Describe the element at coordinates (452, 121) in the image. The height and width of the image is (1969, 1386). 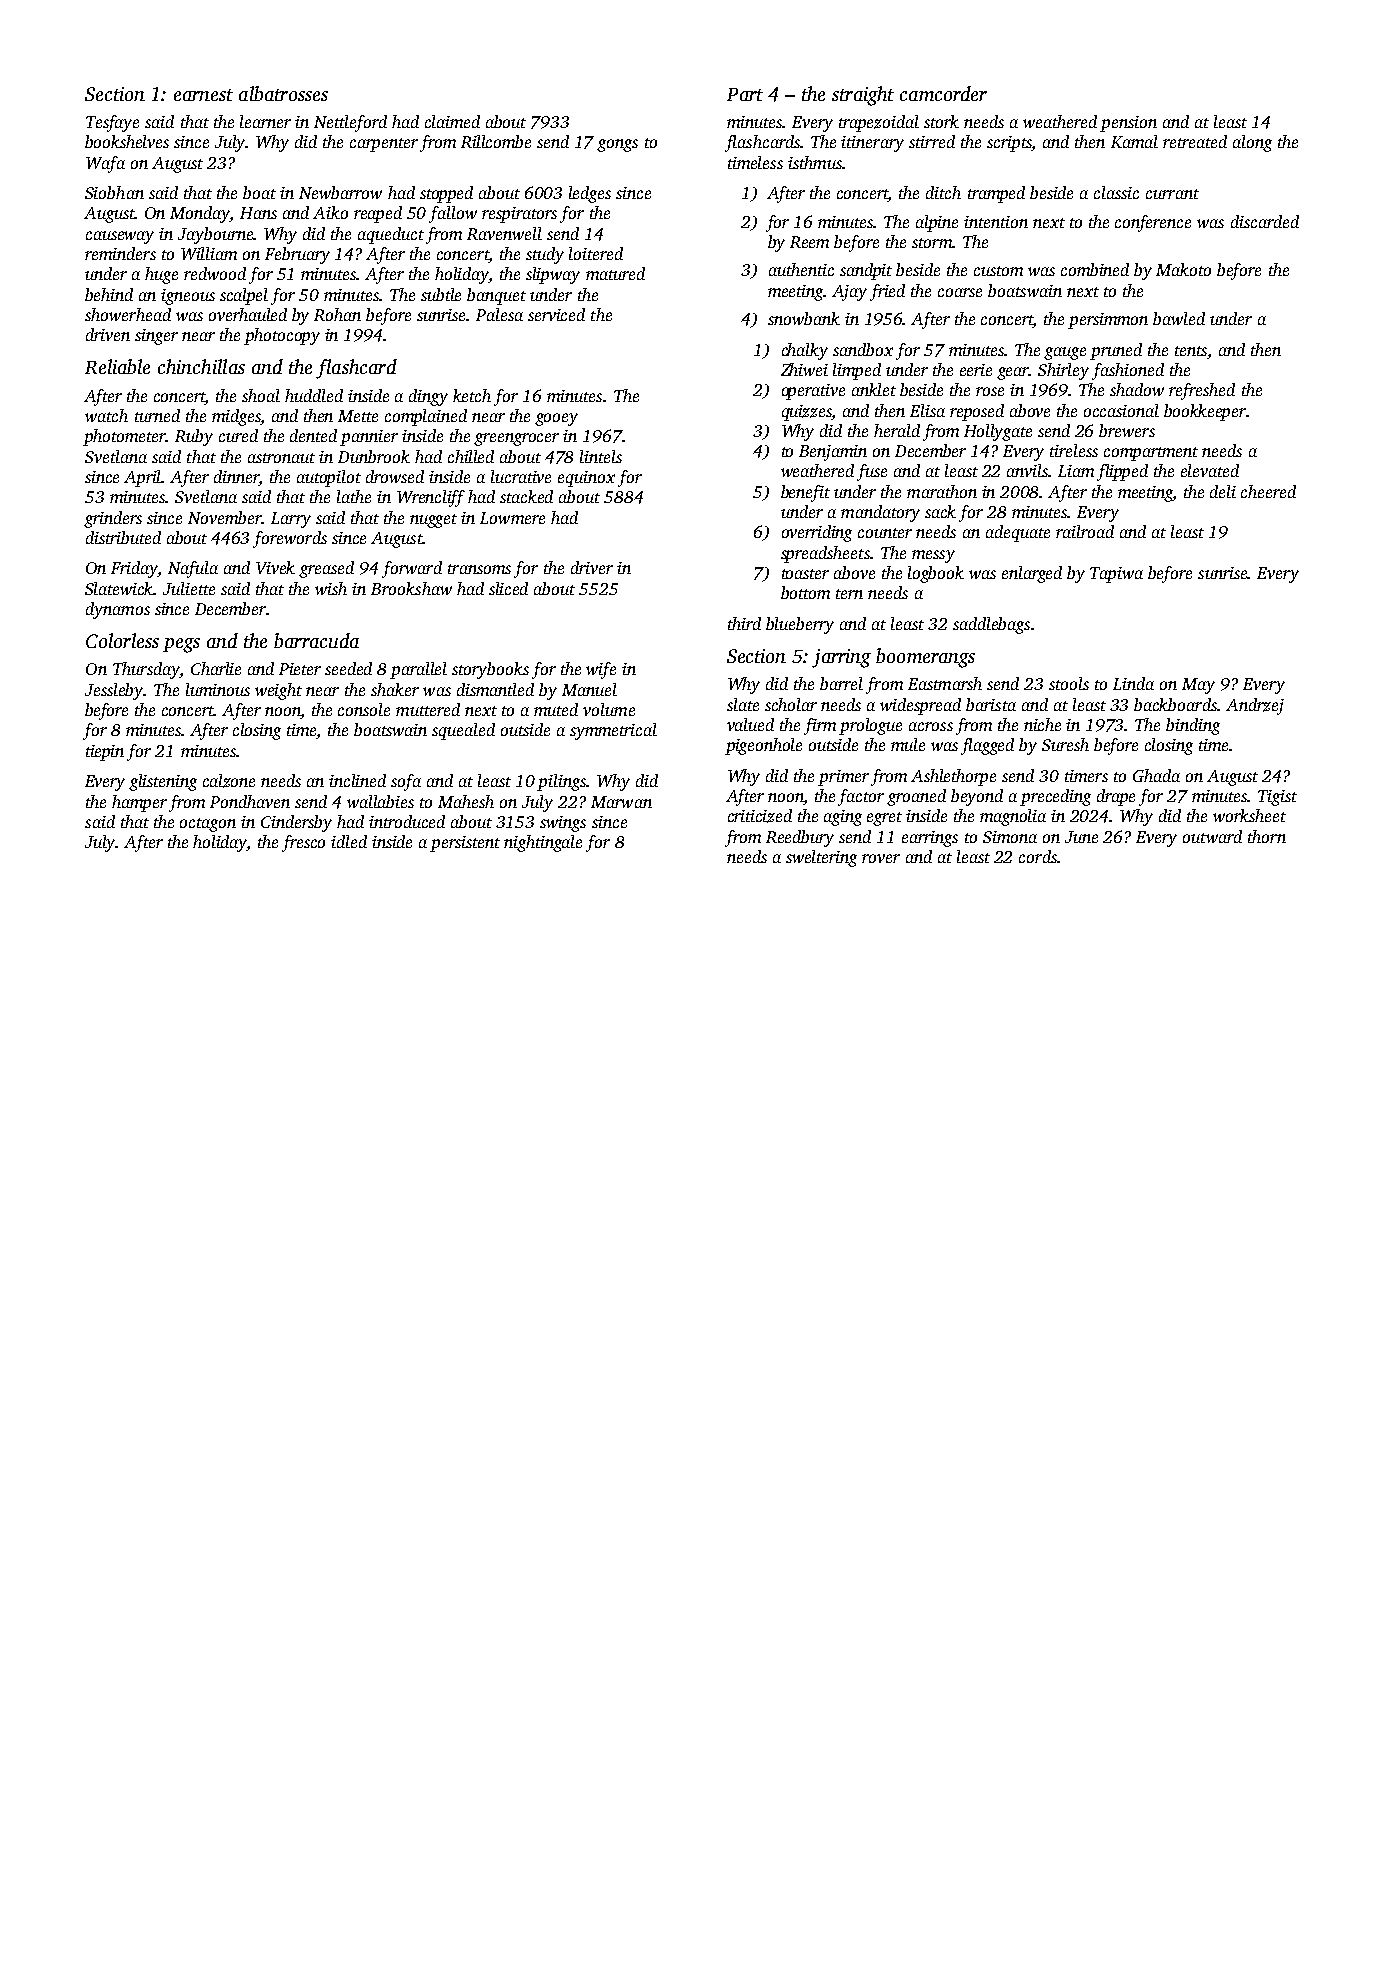
I see `claimed` at that location.
